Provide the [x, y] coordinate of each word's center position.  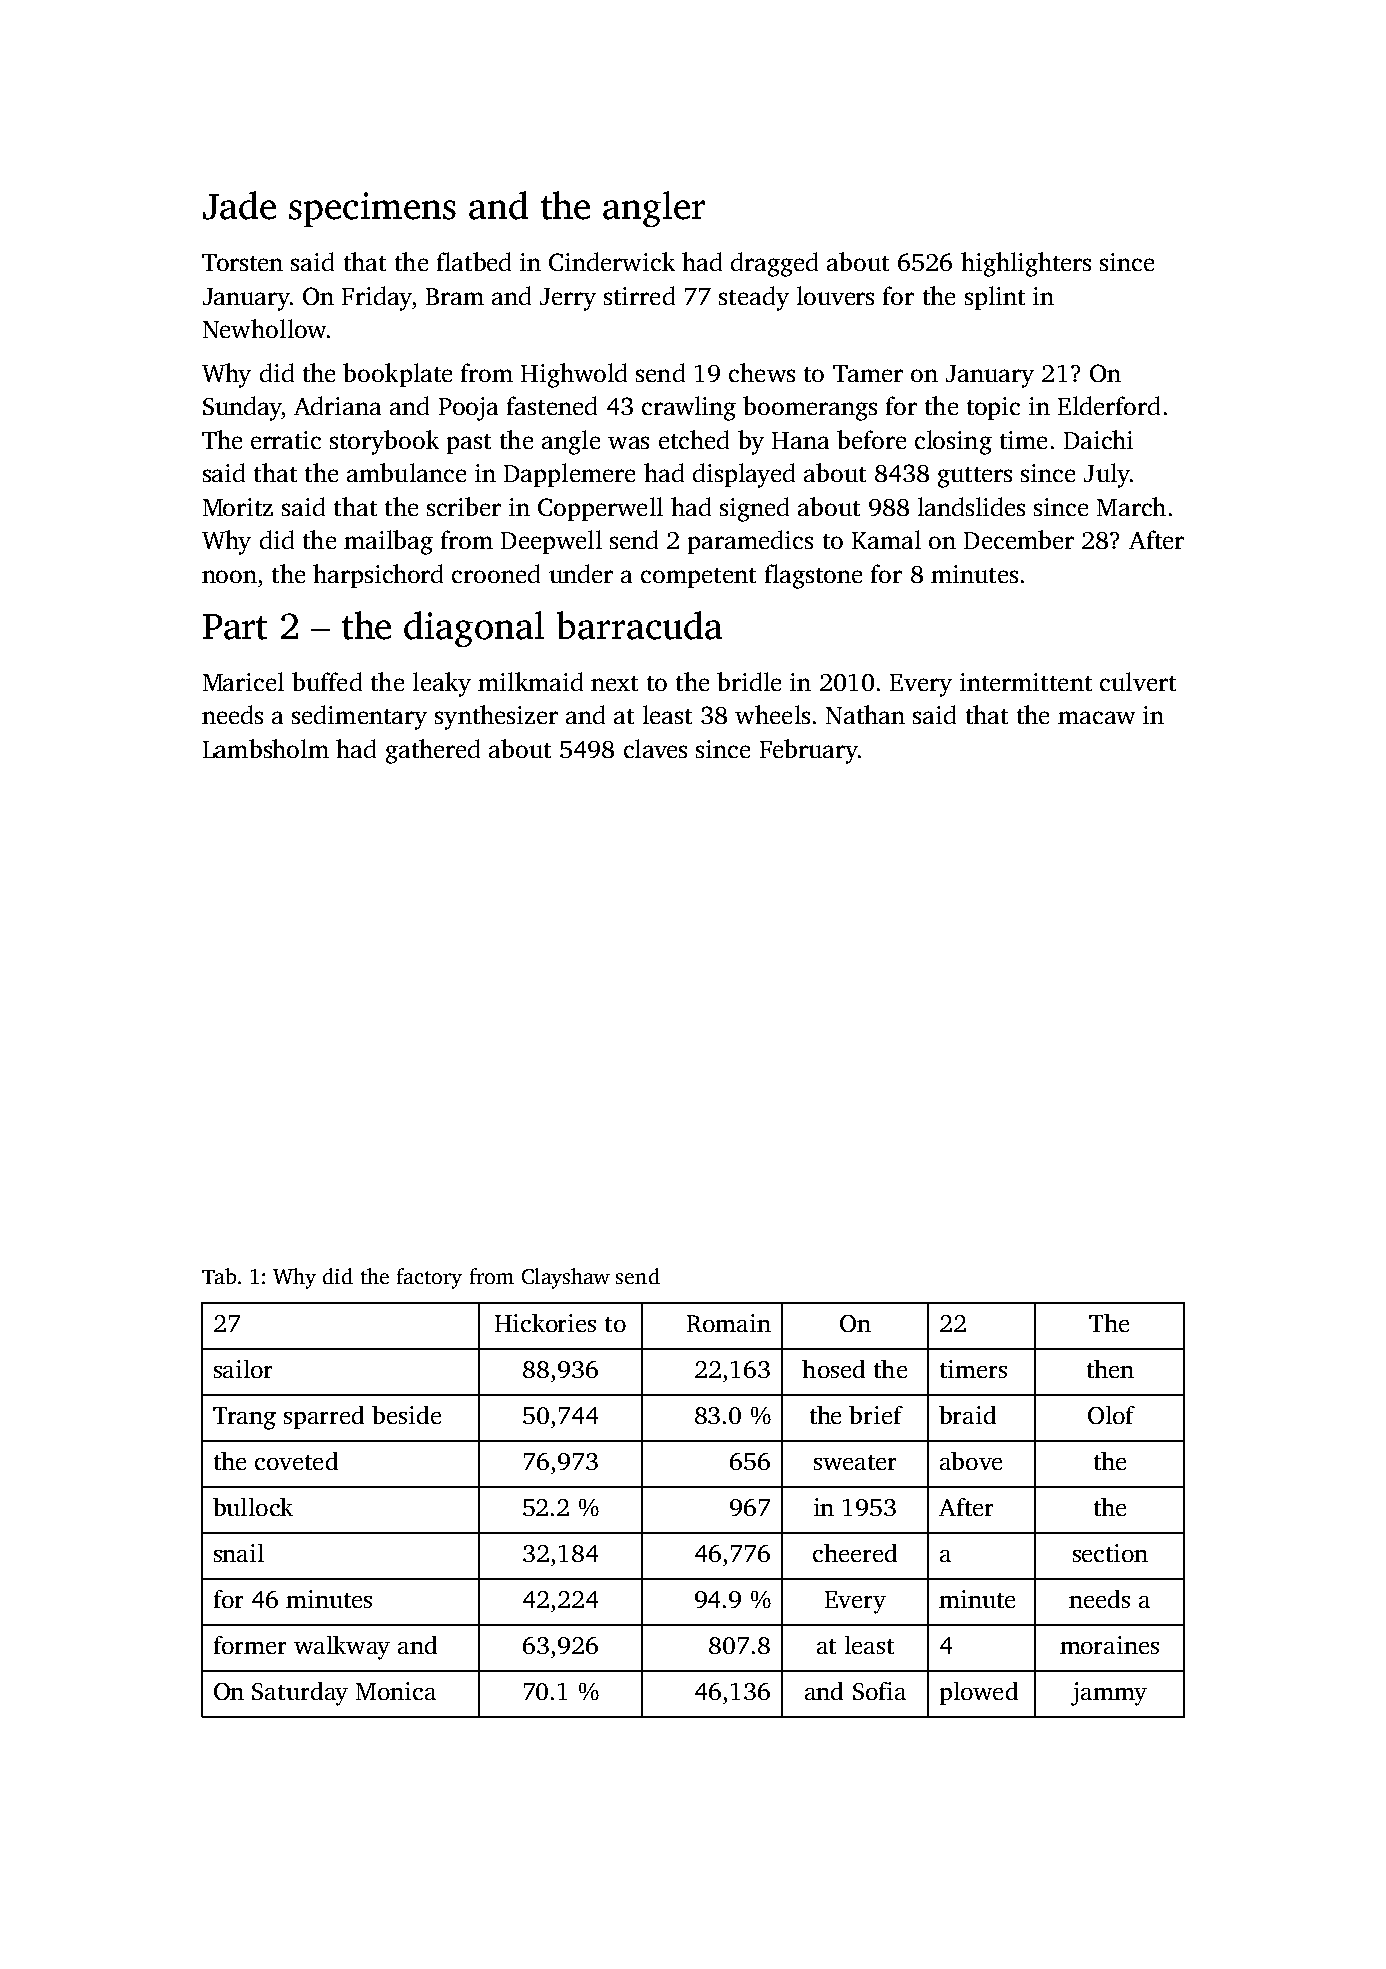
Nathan [865, 714]
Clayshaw [566, 1278]
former [250, 1645]
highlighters [1026, 264]
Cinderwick [612, 261]
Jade [239, 205]
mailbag [388, 542]
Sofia [879, 1691]
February [808, 751]
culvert [1138, 681]
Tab [219, 1276]
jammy [1109, 1694]
